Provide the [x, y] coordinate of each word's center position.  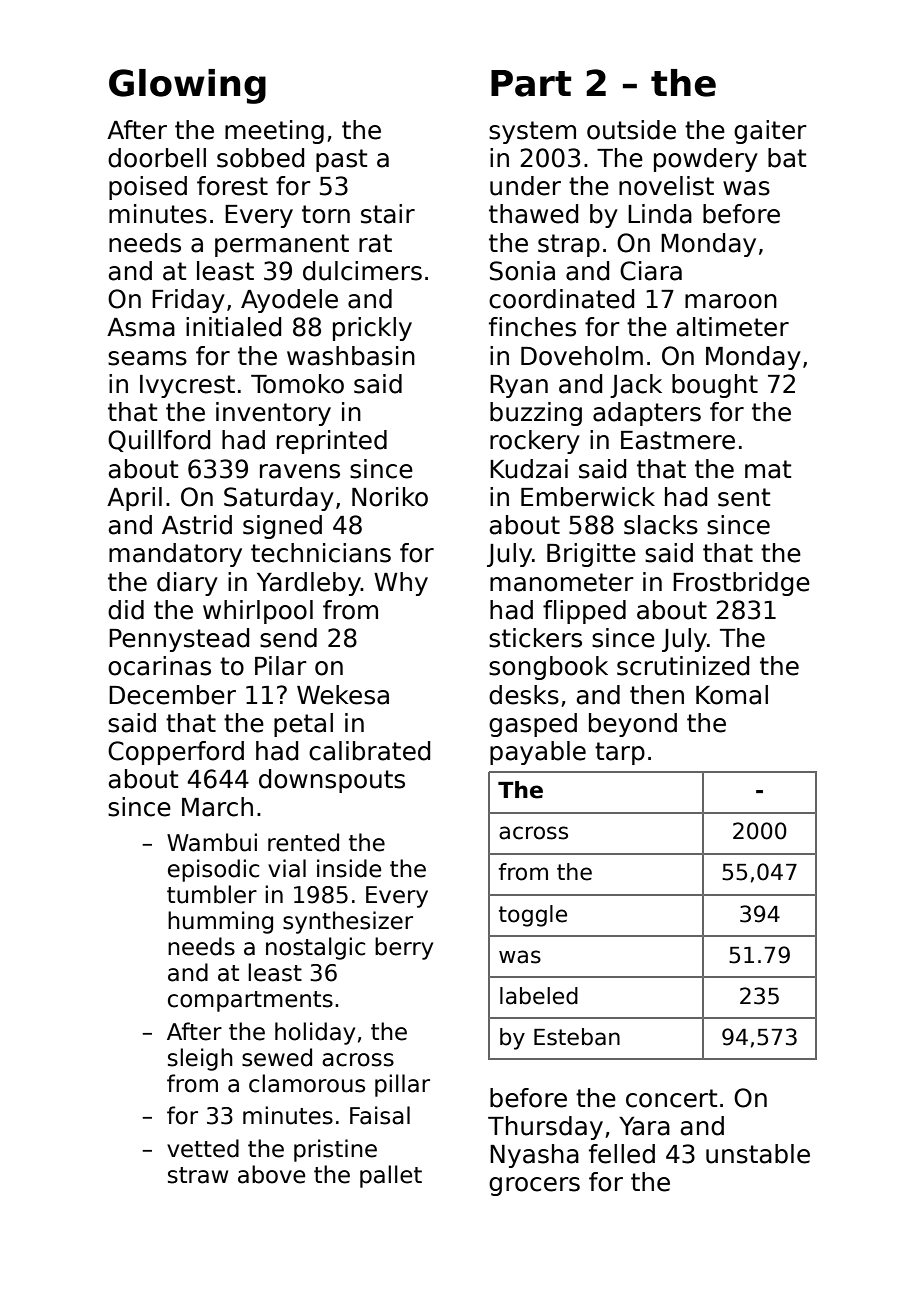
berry [404, 948]
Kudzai [529, 469]
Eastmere [678, 440]
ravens [300, 471]
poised [148, 188]
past [341, 160]
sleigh [200, 1059]
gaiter [770, 132]
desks [524, 695]
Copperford [176, 753]
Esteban [577, 1037]
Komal [732, 695]
